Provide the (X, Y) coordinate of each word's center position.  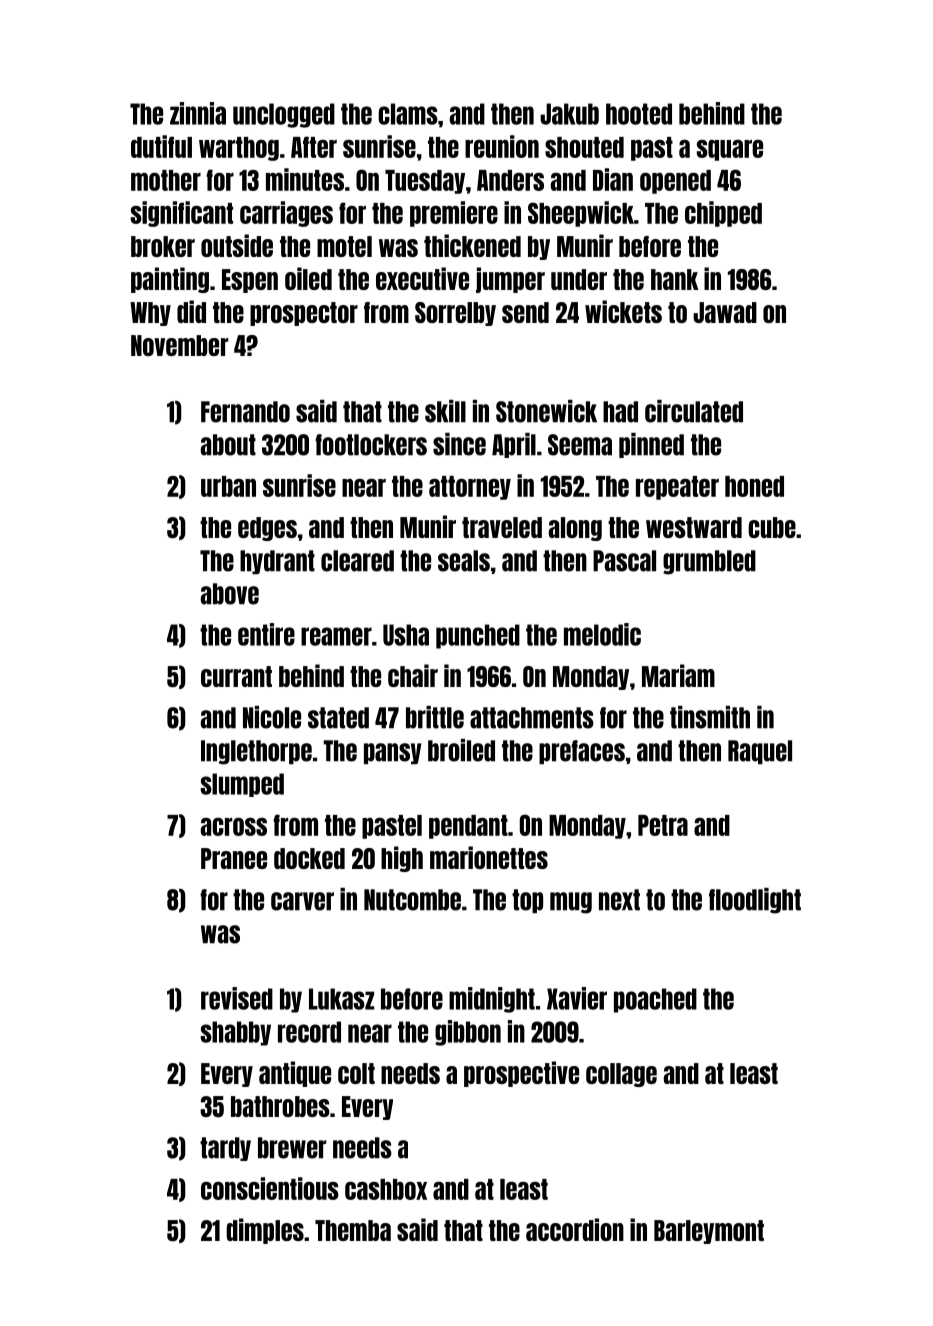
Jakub (569, 114)
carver (302, 901)
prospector (304, 314)
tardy (225, 1149)
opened (675, 182)
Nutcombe (412, 900)
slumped (242, 785)
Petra (663, 825)
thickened (472, 245)
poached (655, 1000)
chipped (723, 214)
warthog (239, 149)
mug (571, 903)
